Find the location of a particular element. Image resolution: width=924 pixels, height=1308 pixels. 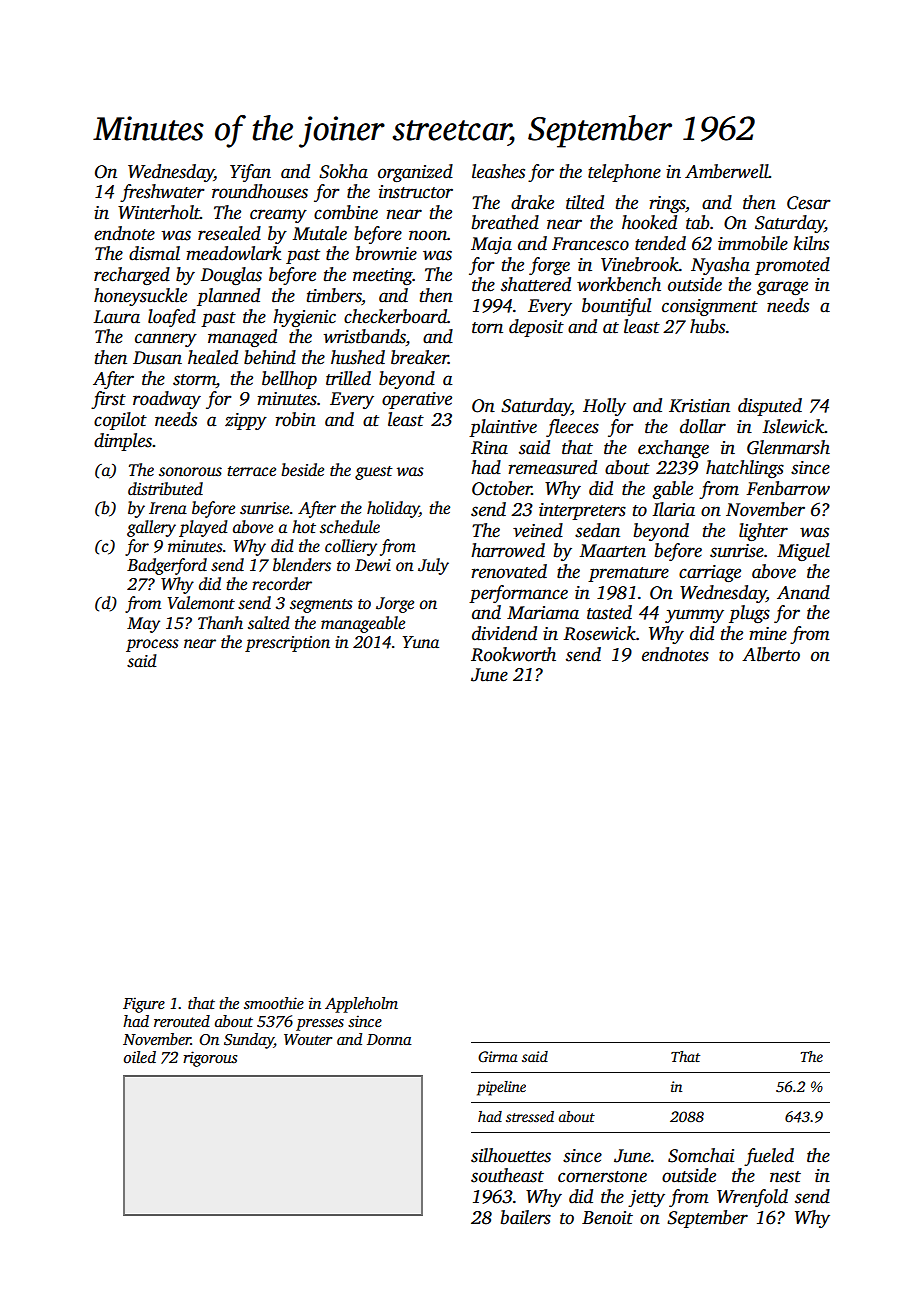

fueled is located at coordinates (769, 1157).
